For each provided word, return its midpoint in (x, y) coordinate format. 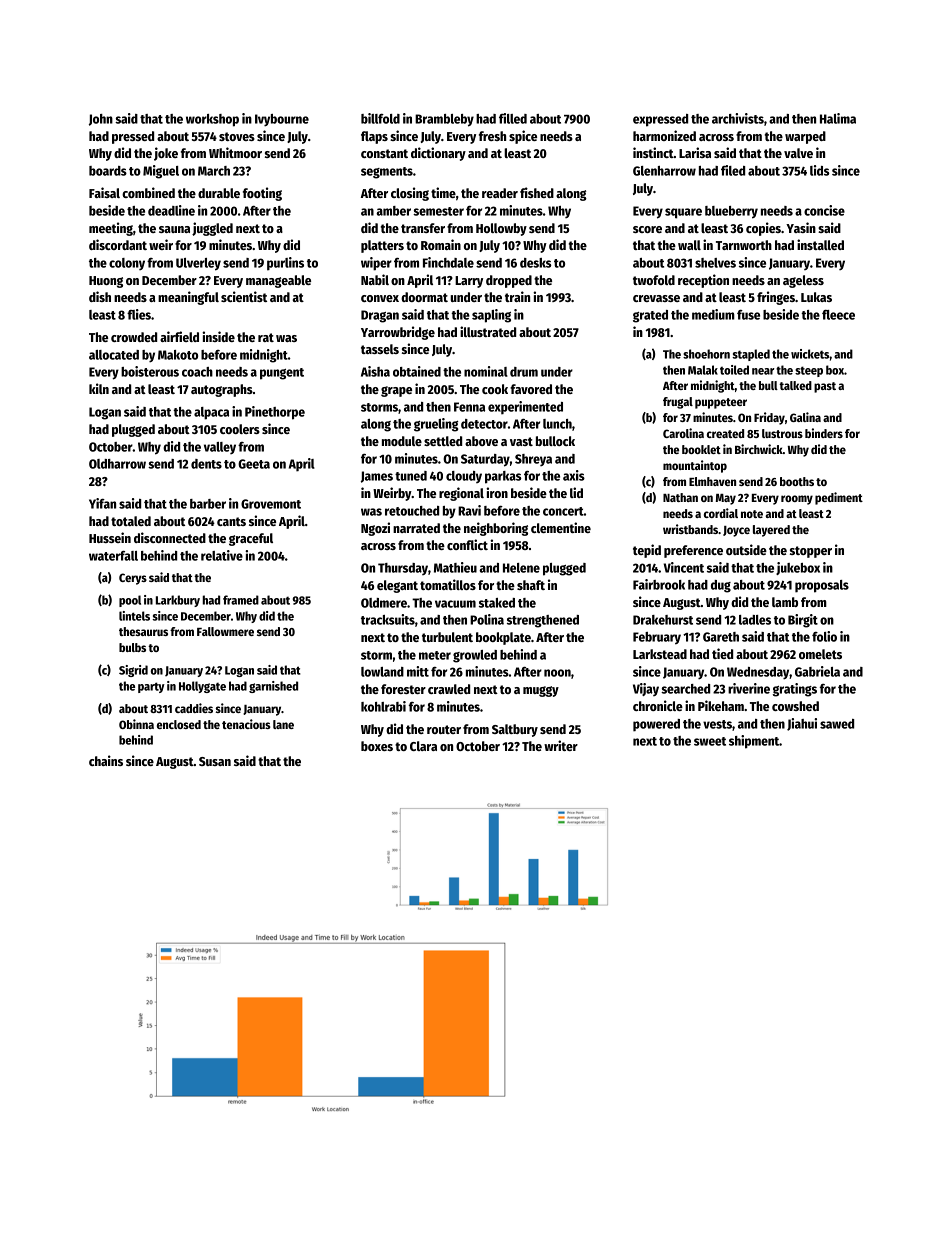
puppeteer (721, 403)
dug (721, 586)
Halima (838, 118)
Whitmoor (235, 152)
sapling (491, 316)
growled (475, 656)
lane (283, 724)
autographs (222, 390)
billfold (380, 118)
